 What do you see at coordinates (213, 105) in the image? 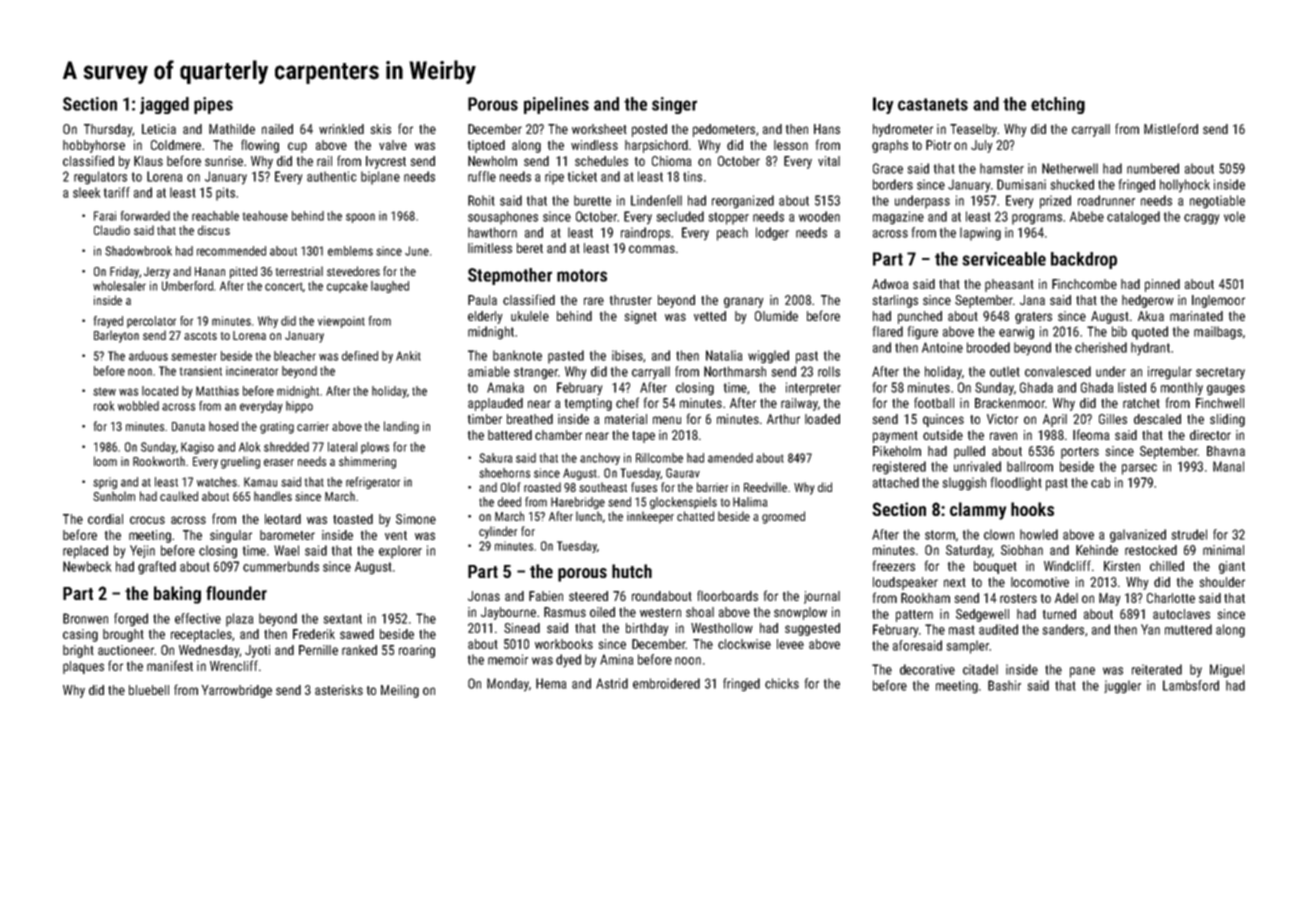
I see `pipes` at bounding box center [213, 105].
